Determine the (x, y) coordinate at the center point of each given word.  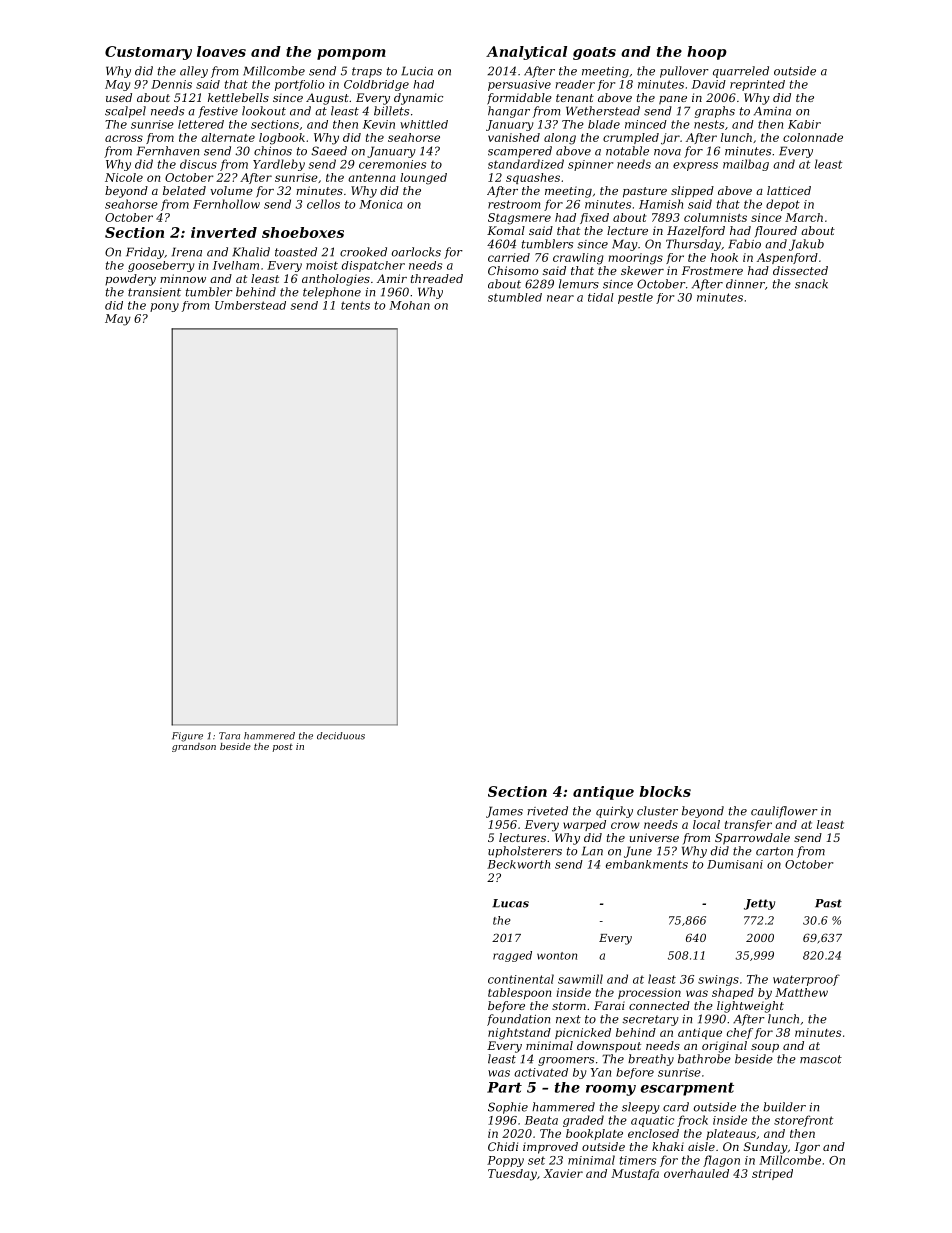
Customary (148, 53)
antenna (372, 178)
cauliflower (784, 812)
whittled (424, 124)
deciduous (341, 736)
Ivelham (236, 265)
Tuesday (512, 1175)
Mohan (409, 305)
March (804, 217)
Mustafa (635, 1174)
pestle (635, 298)
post (283, 748)
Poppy (505, 1161)
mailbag (746, 165)
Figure (187, 737)
